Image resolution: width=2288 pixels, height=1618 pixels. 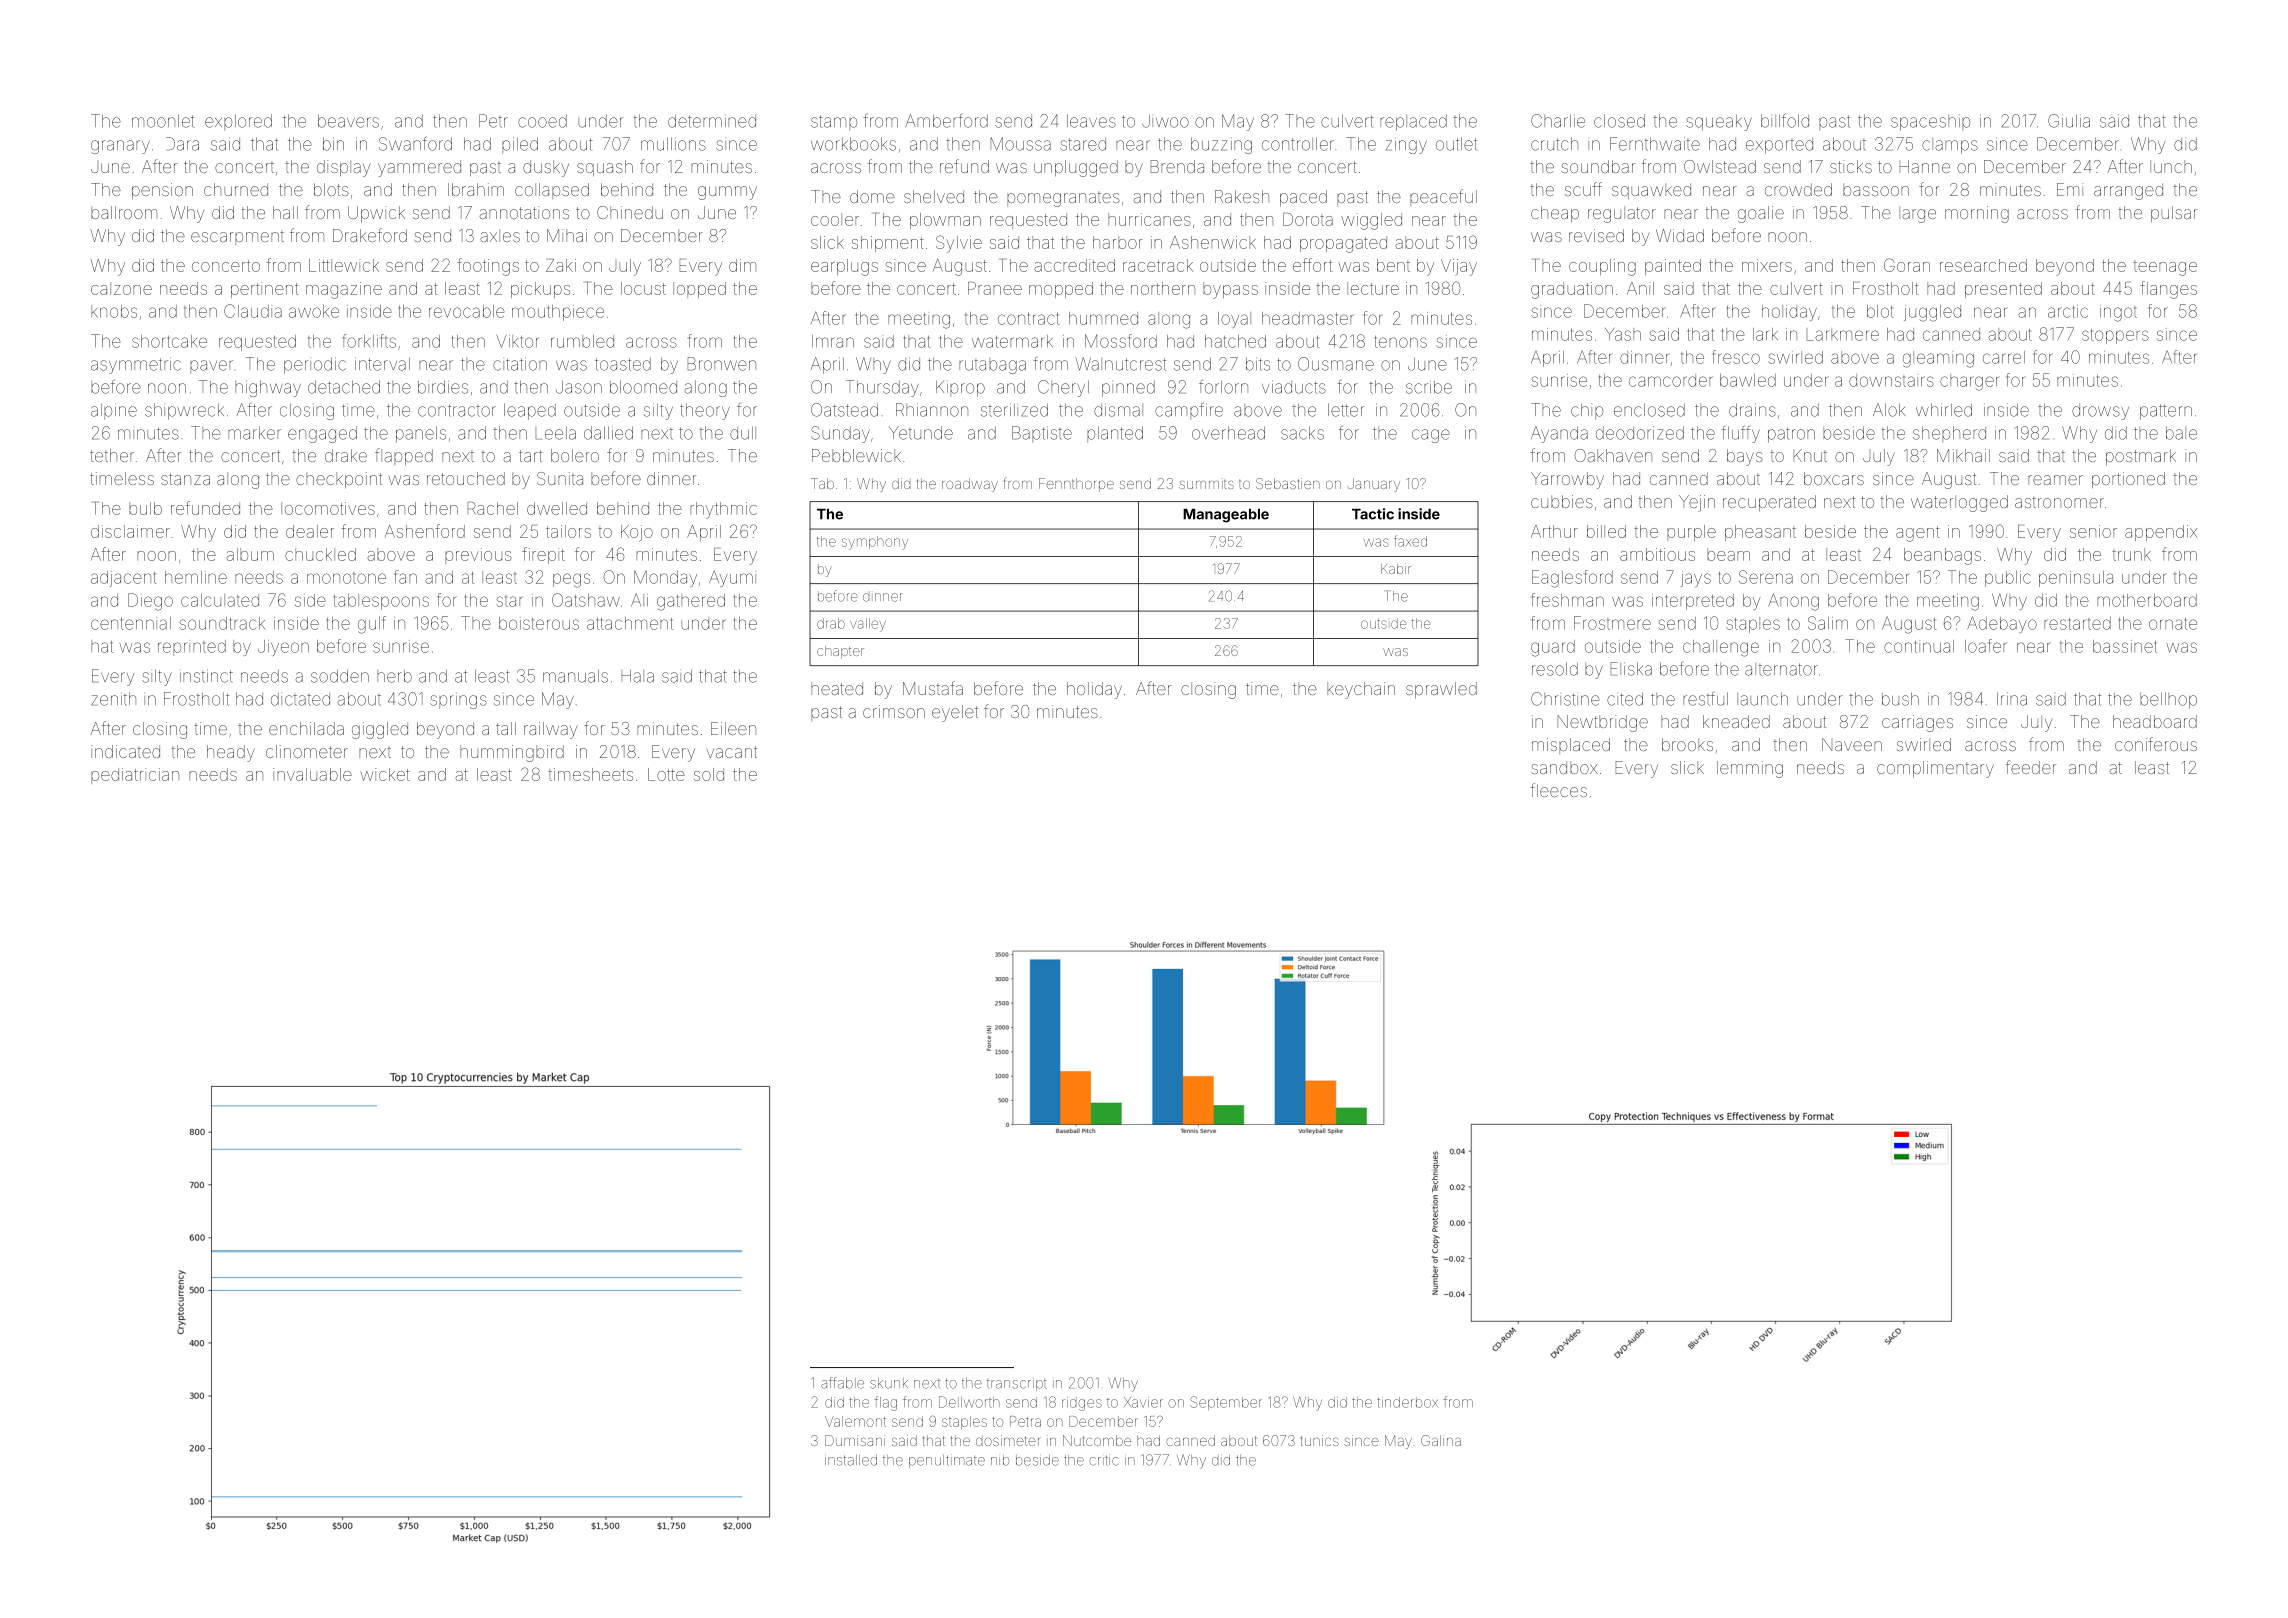 I want to click on Dorota, so click(x=1308, y=219).
